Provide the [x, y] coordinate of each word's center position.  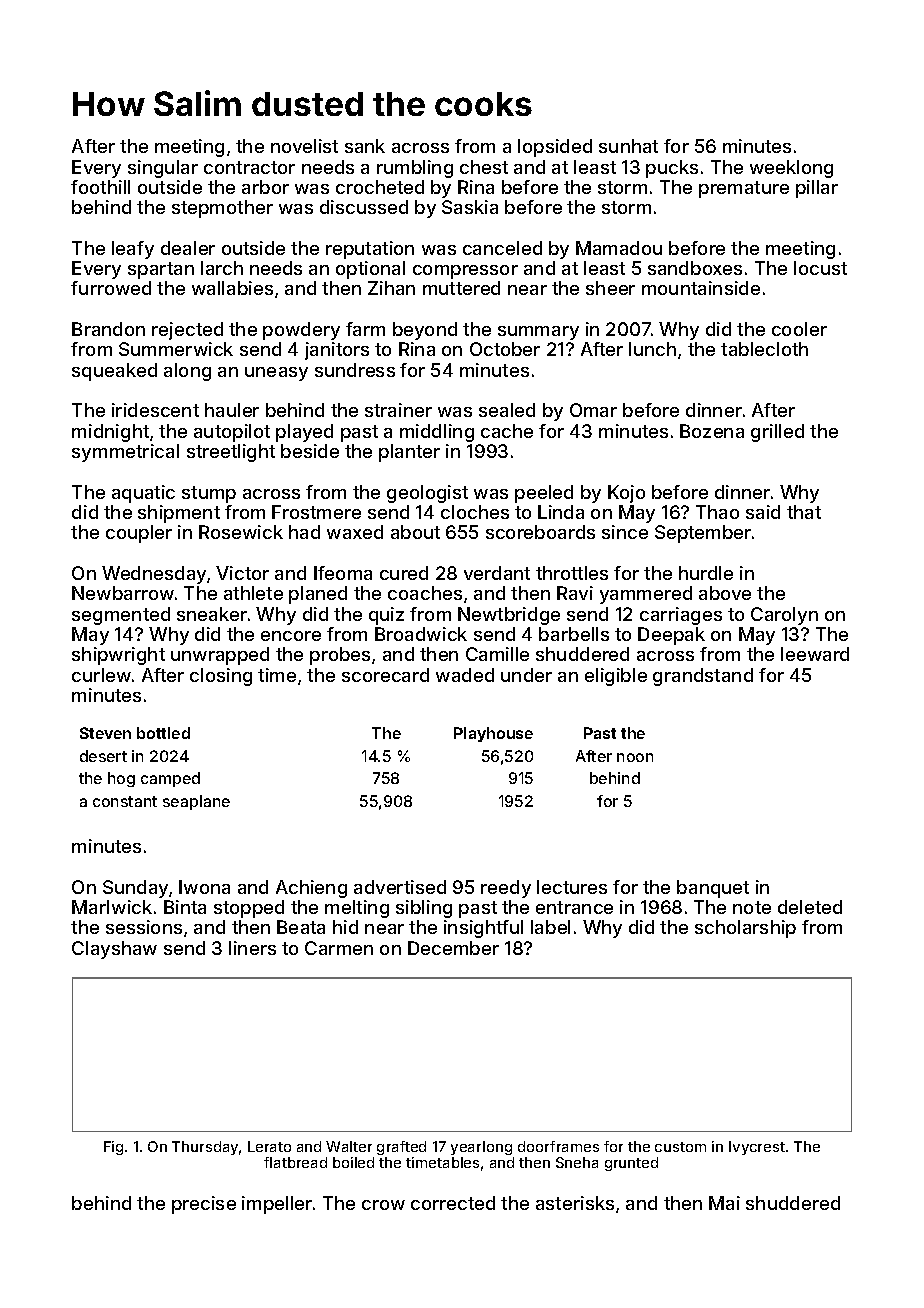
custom [680, 1147]
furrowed [111, 288]
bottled [163, 733]
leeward [815, 654]
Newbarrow [123, 593]
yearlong [481, 1148]
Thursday [205, 1148]
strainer [398, 410]
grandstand [703, 677]
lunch [652, 349]
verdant [497, 573]
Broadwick [421, 634]
